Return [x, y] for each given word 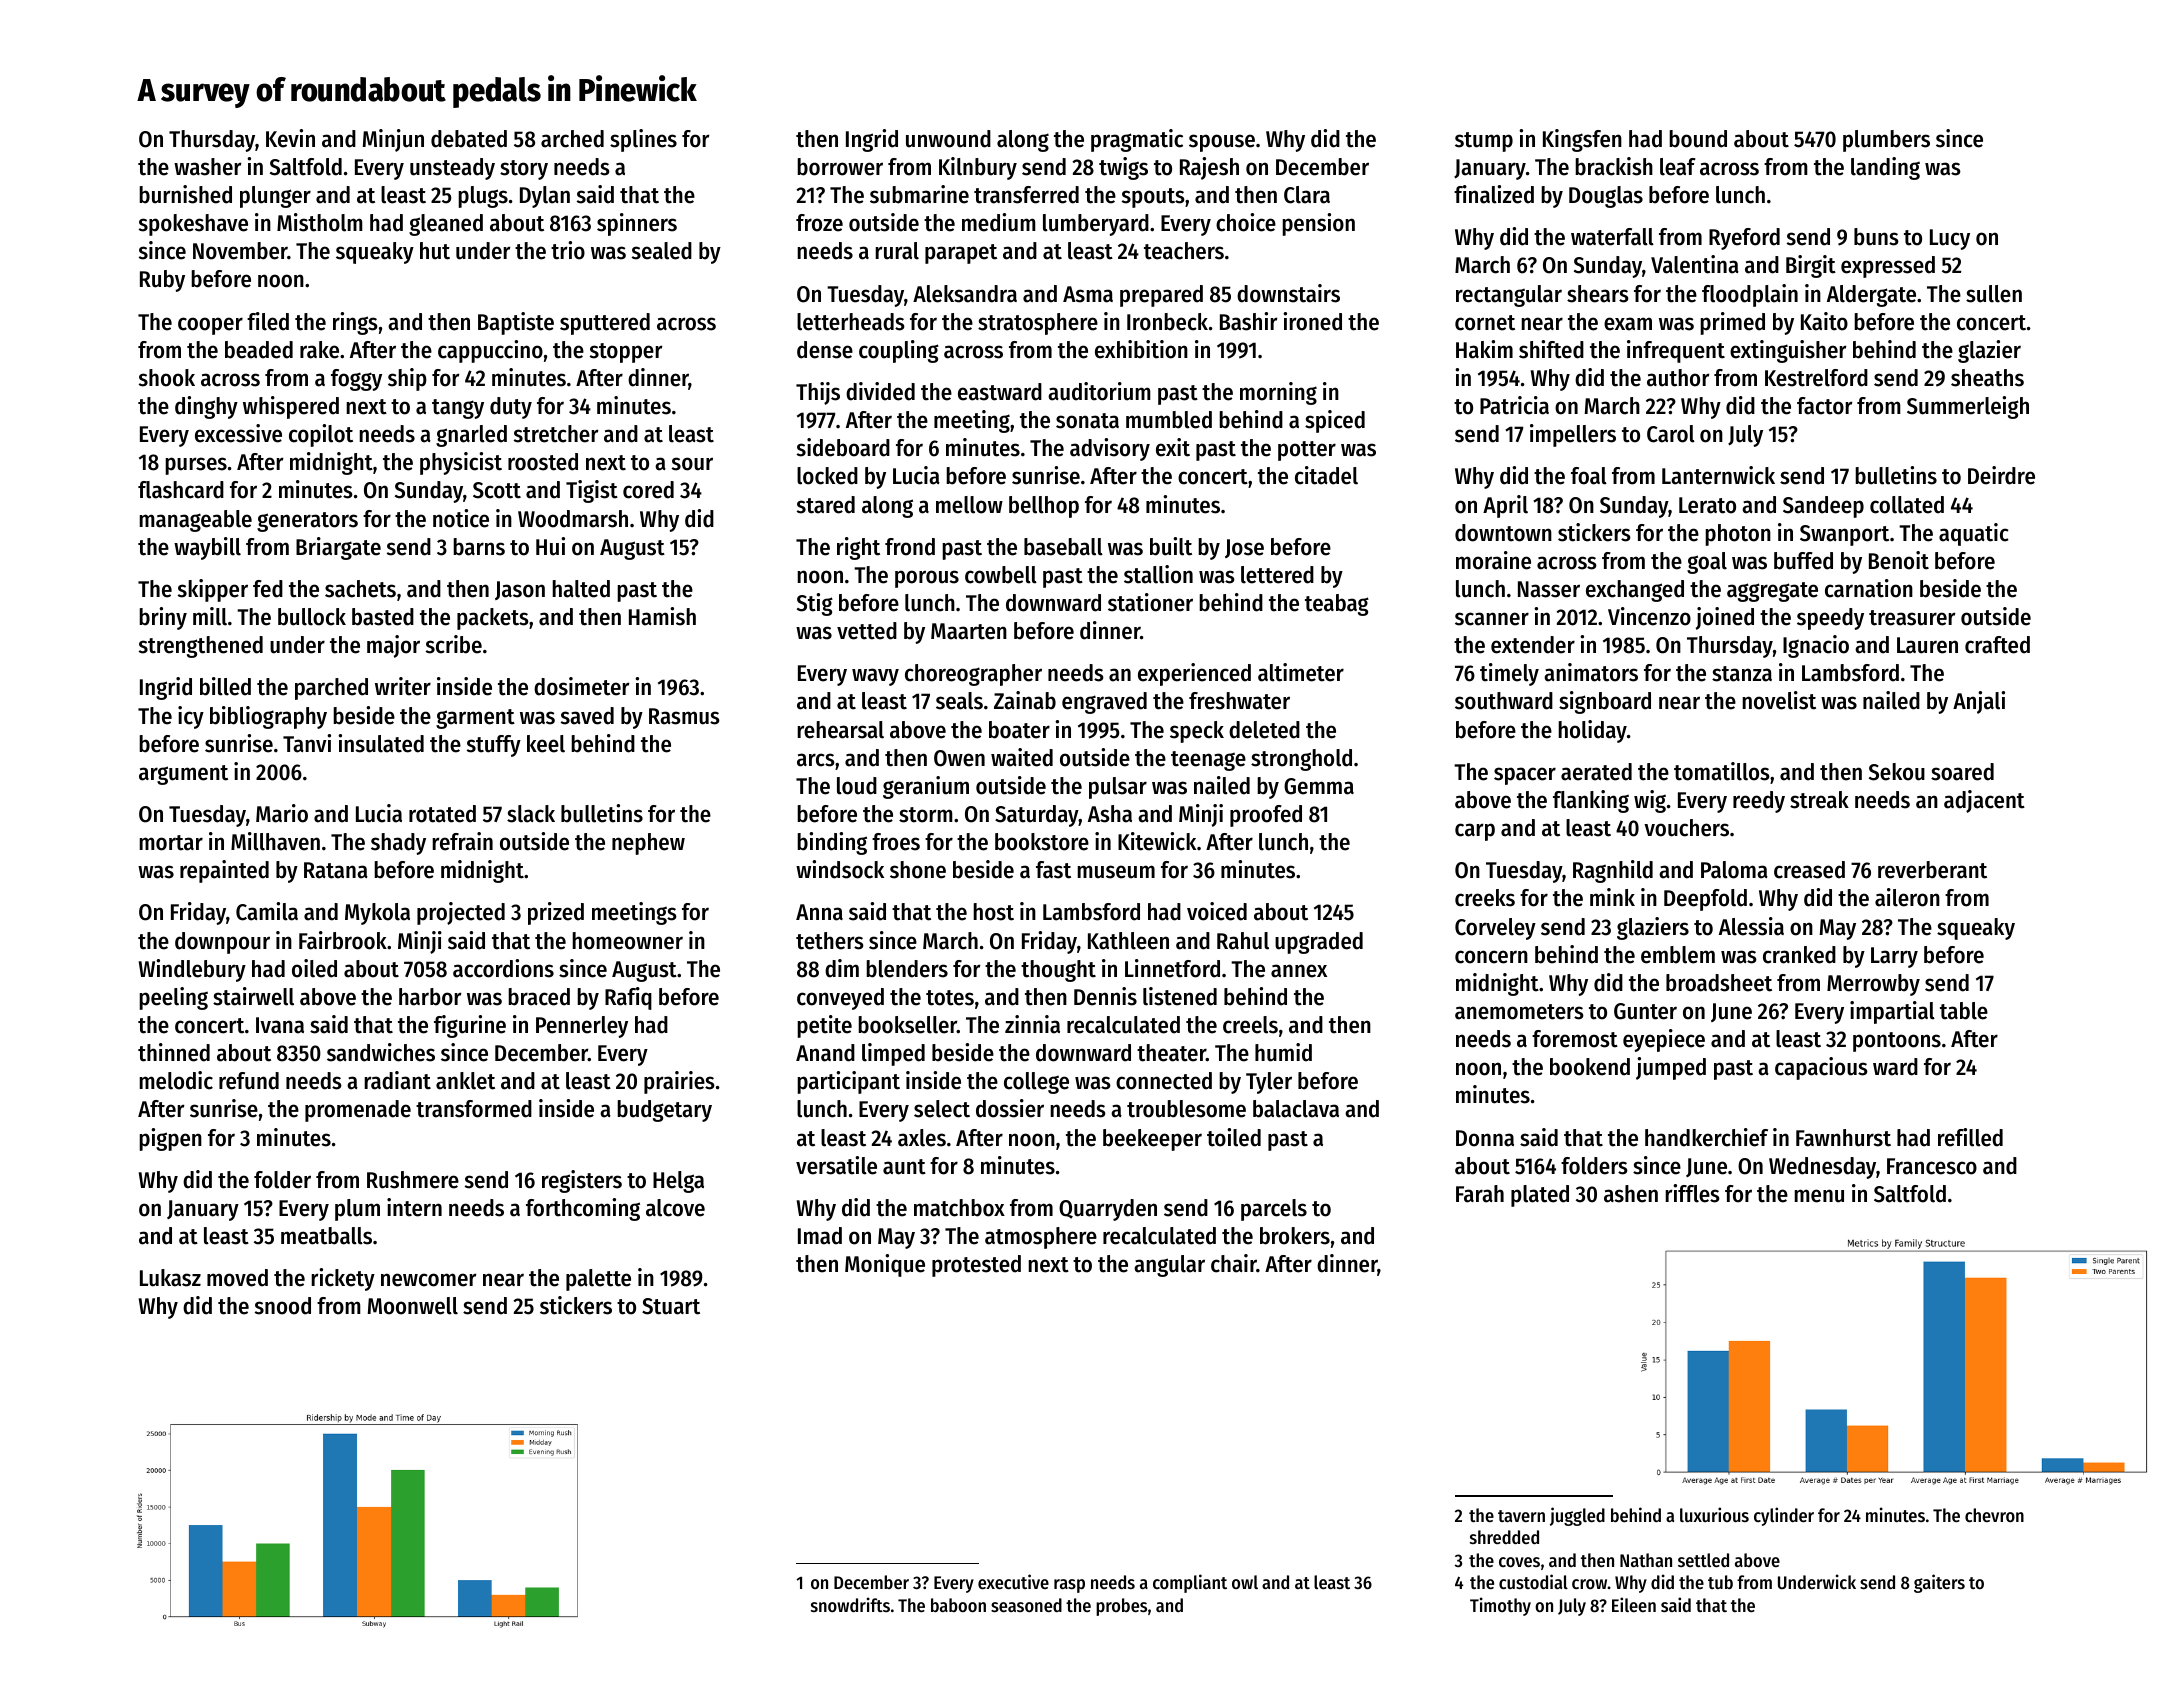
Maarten [969, 631]
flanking [1591, 801]
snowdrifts [850, 1604]
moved [237, 1278]
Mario [282, 813]
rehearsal [840, 730]
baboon [958, 1605]
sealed [662, 251]
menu [1819, 1196]
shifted [1551, 349]
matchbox [959, 1208]
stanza [1742, 674]
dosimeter [582, 686]
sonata [1087, 421]
